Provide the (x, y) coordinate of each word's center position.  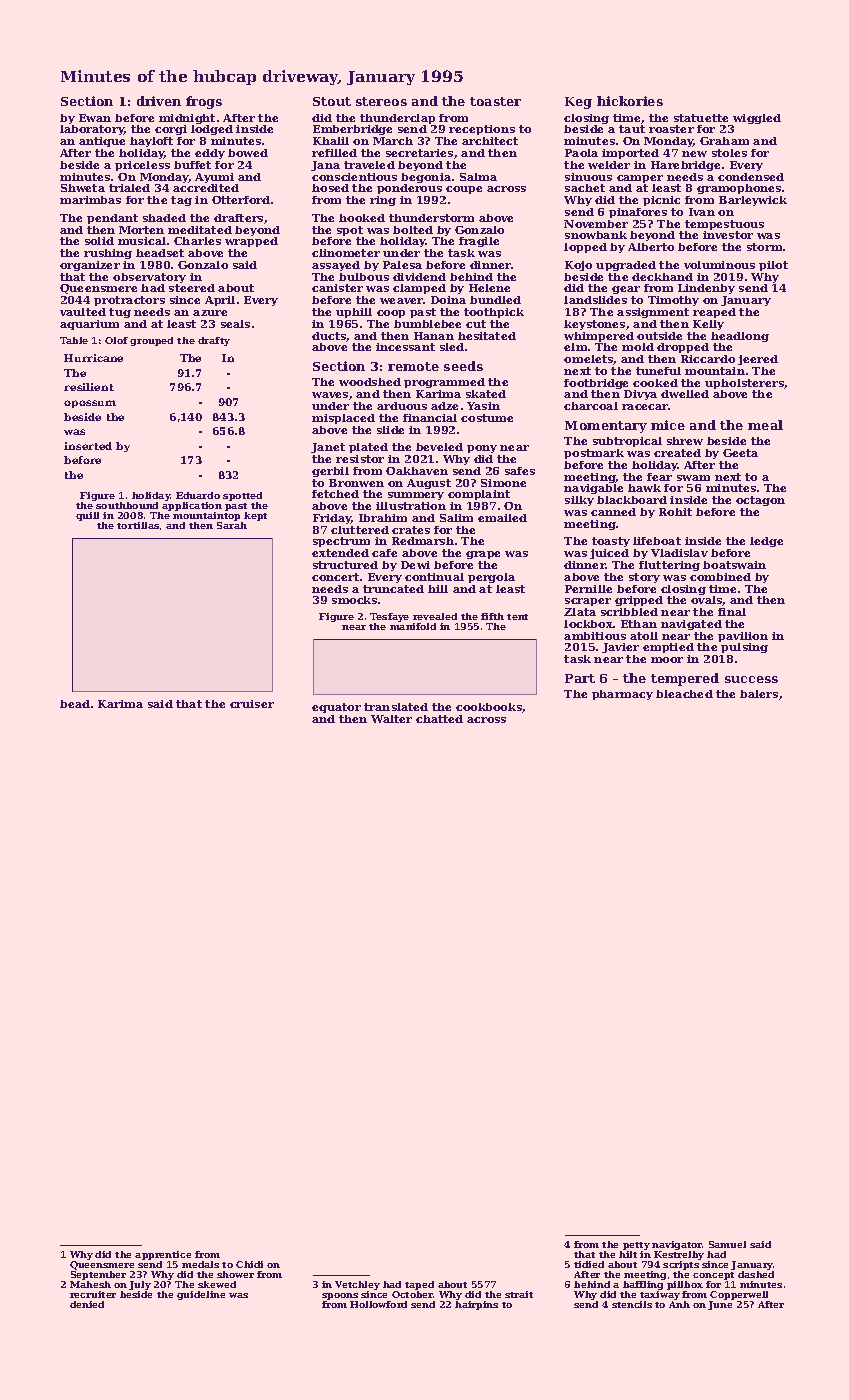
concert (335, 577)
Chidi (249, 1264)
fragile (479, 242)
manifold (413, 626)
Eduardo (198, 495)
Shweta (83, 188)
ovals (707, 601)
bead (75, 704)
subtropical (627, 442)
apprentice (163, 1255)
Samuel (727, 1244)
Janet (328, 448)
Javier (620, 648)
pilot (773, 266)
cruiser (252, 704)
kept (255, 516)
